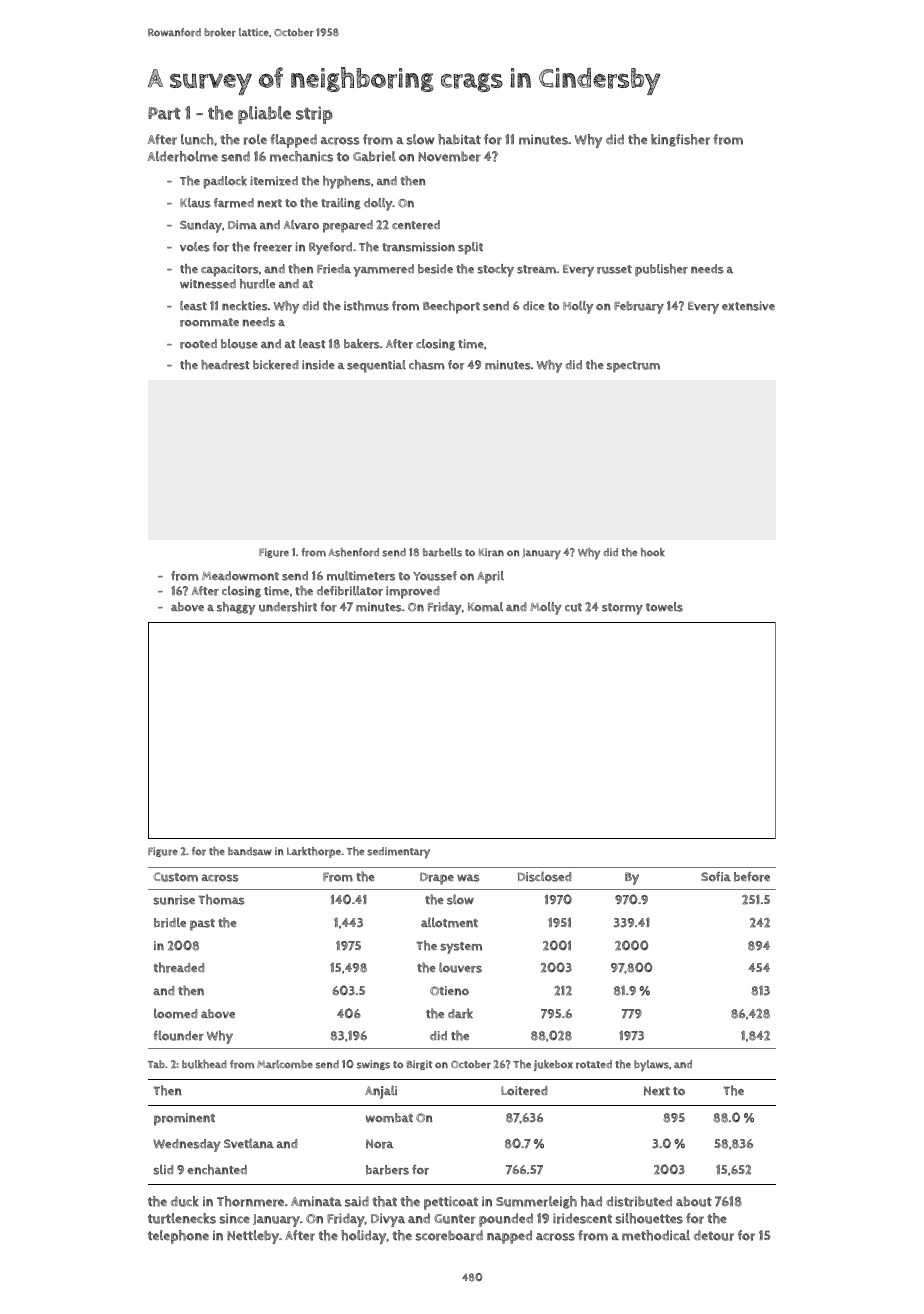 The width and height of the screenshot is (924, 1314). Describe the element at coordinates (249, 1143) in the screenshot. I see `Svetlana` at that location.
